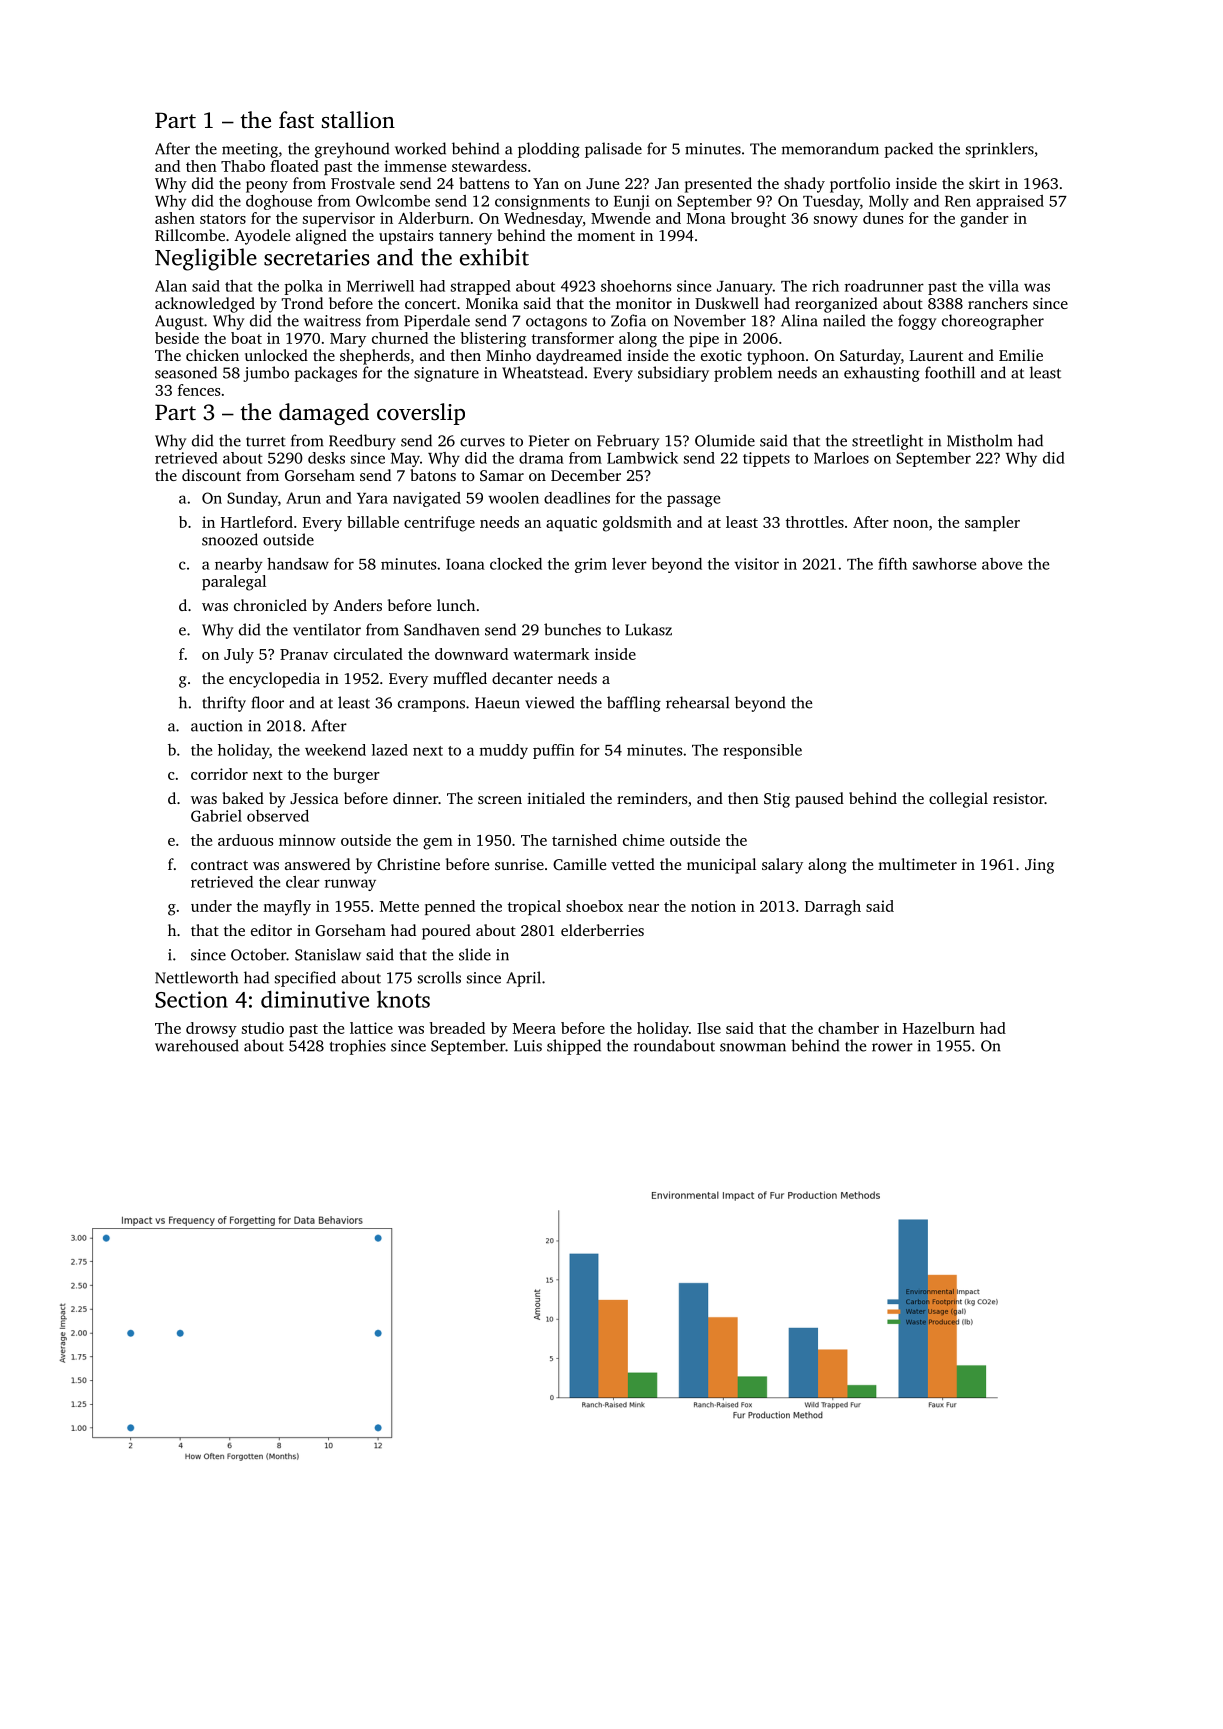 The height and width of the image is (1729, 1223). Describe the element at coordinates (270, 605) in the image. I see `chronicled` at that location.
